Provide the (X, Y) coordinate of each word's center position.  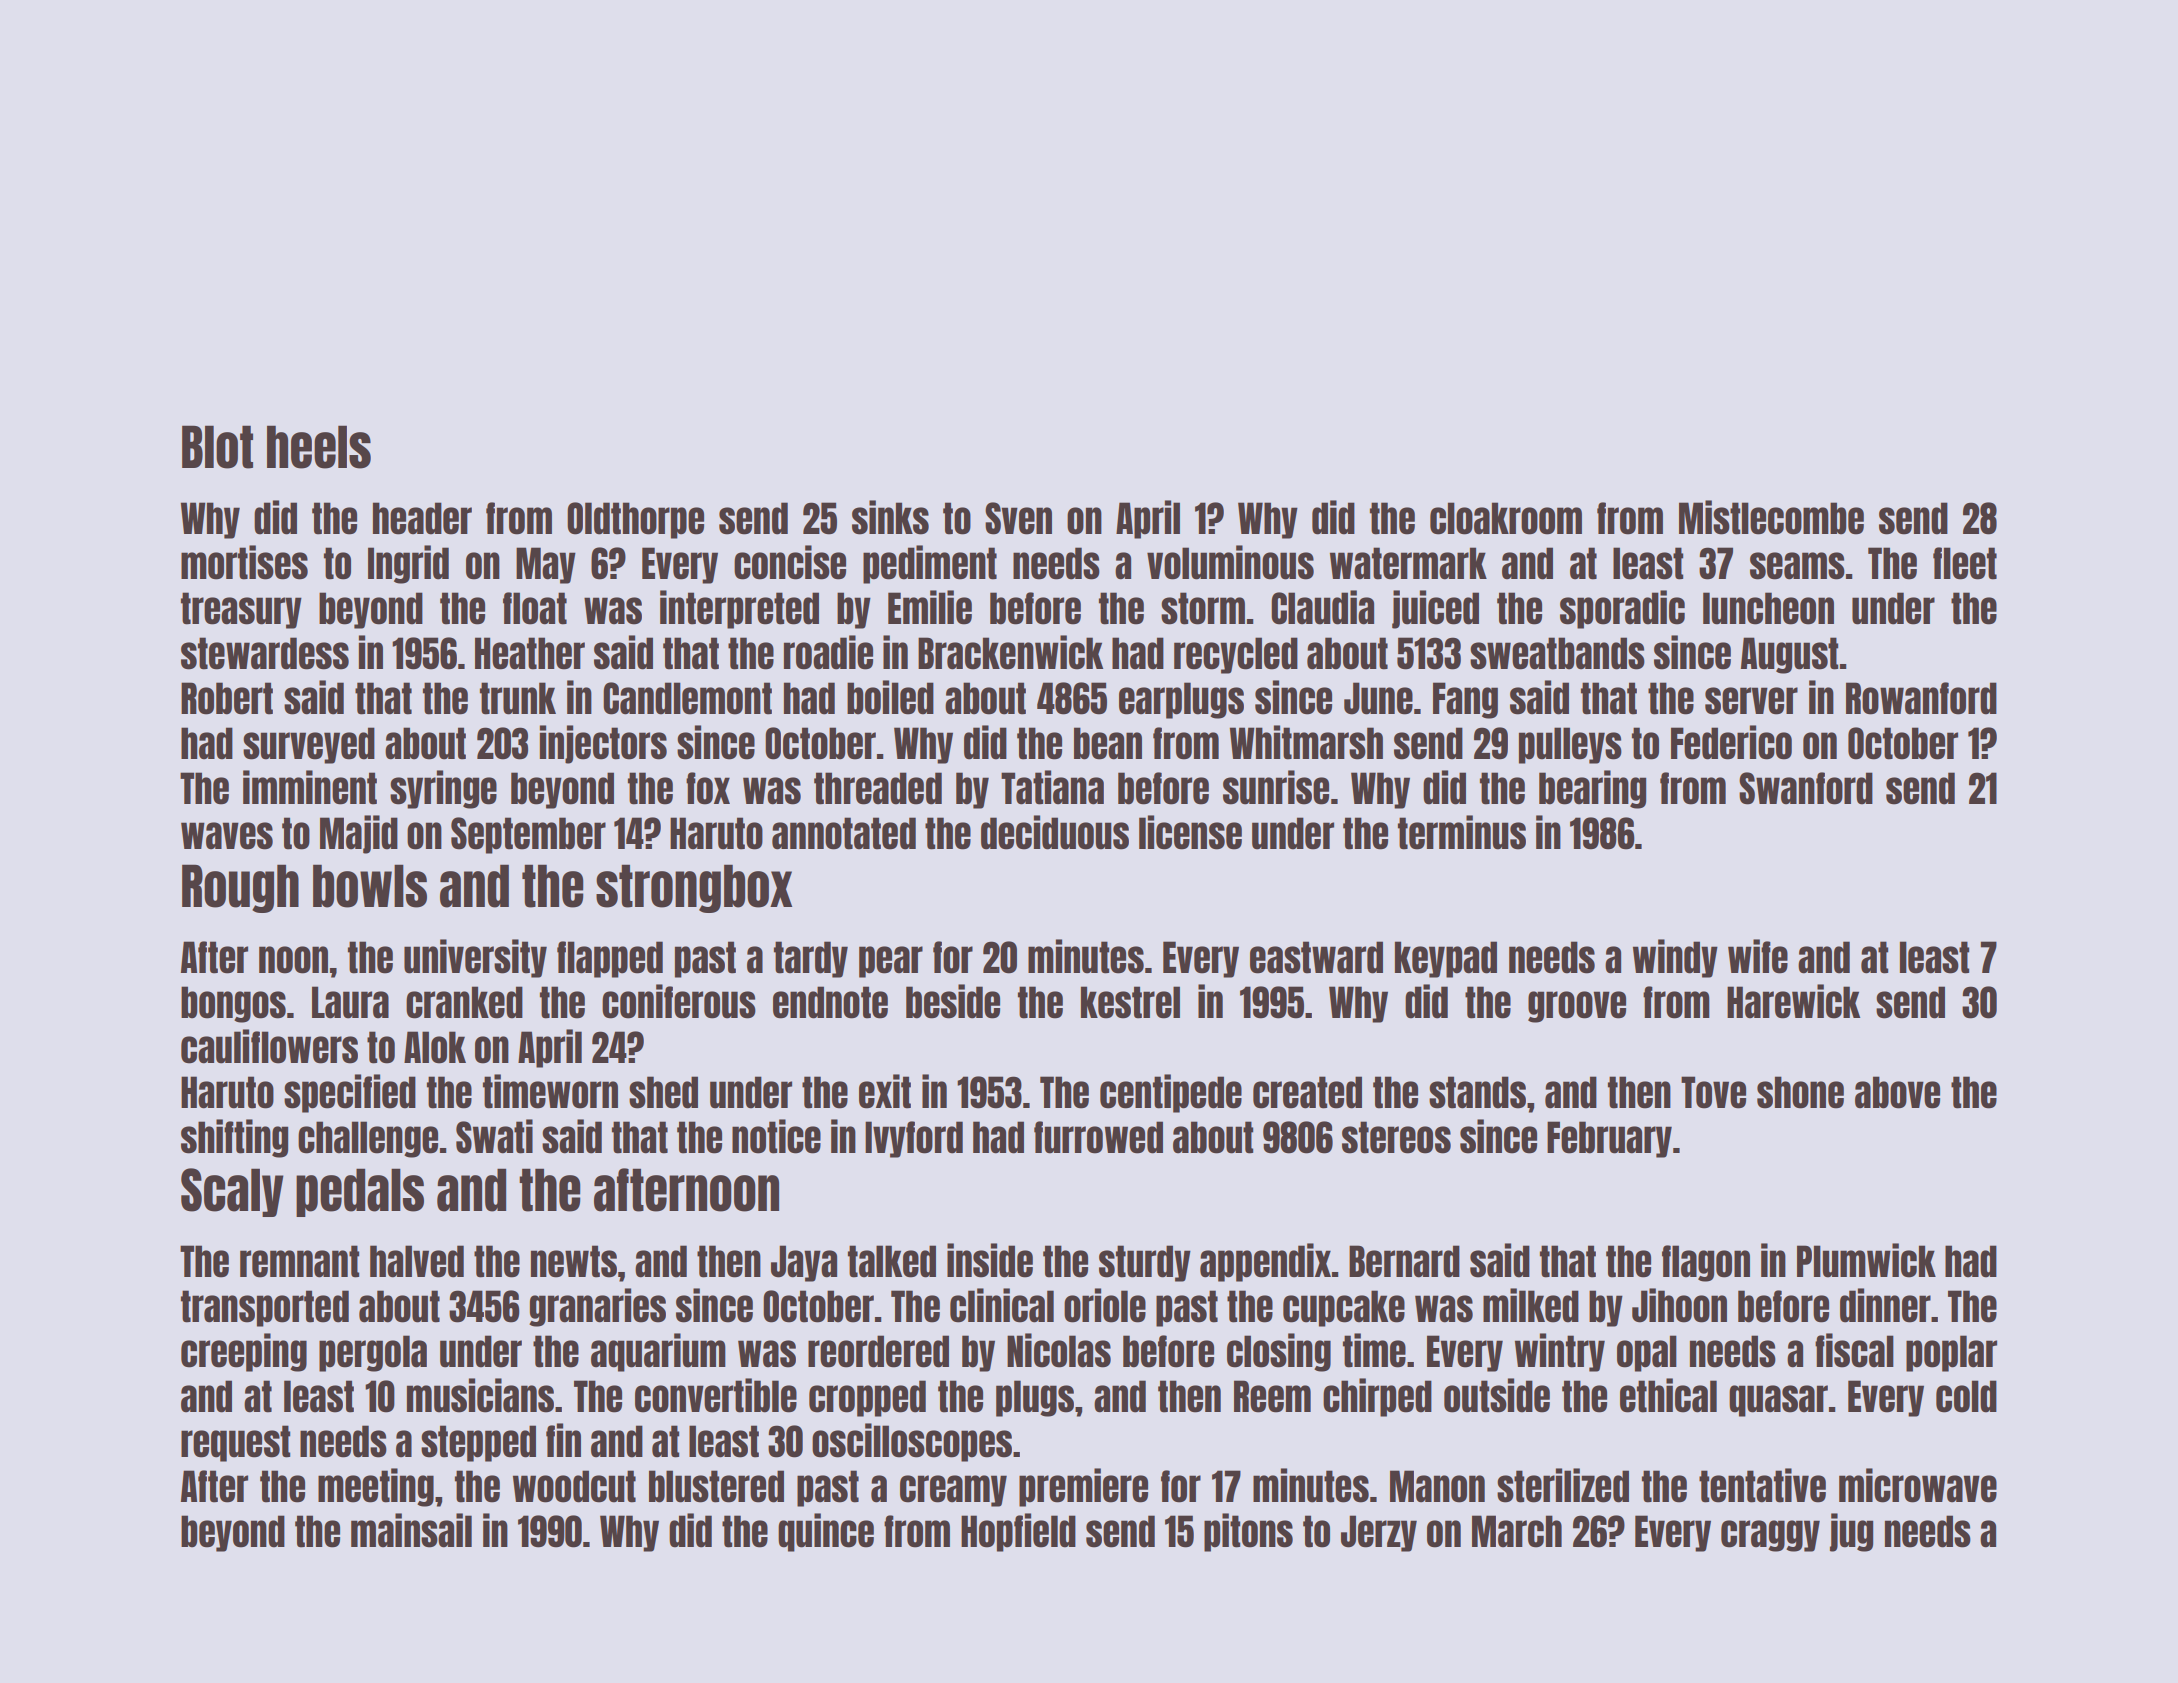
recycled (1236, 655)
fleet (1965, 563)
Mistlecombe (1771, 517)
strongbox (694, 888)
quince (826, 1532)
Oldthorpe (635, 520)
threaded (878, 788)
